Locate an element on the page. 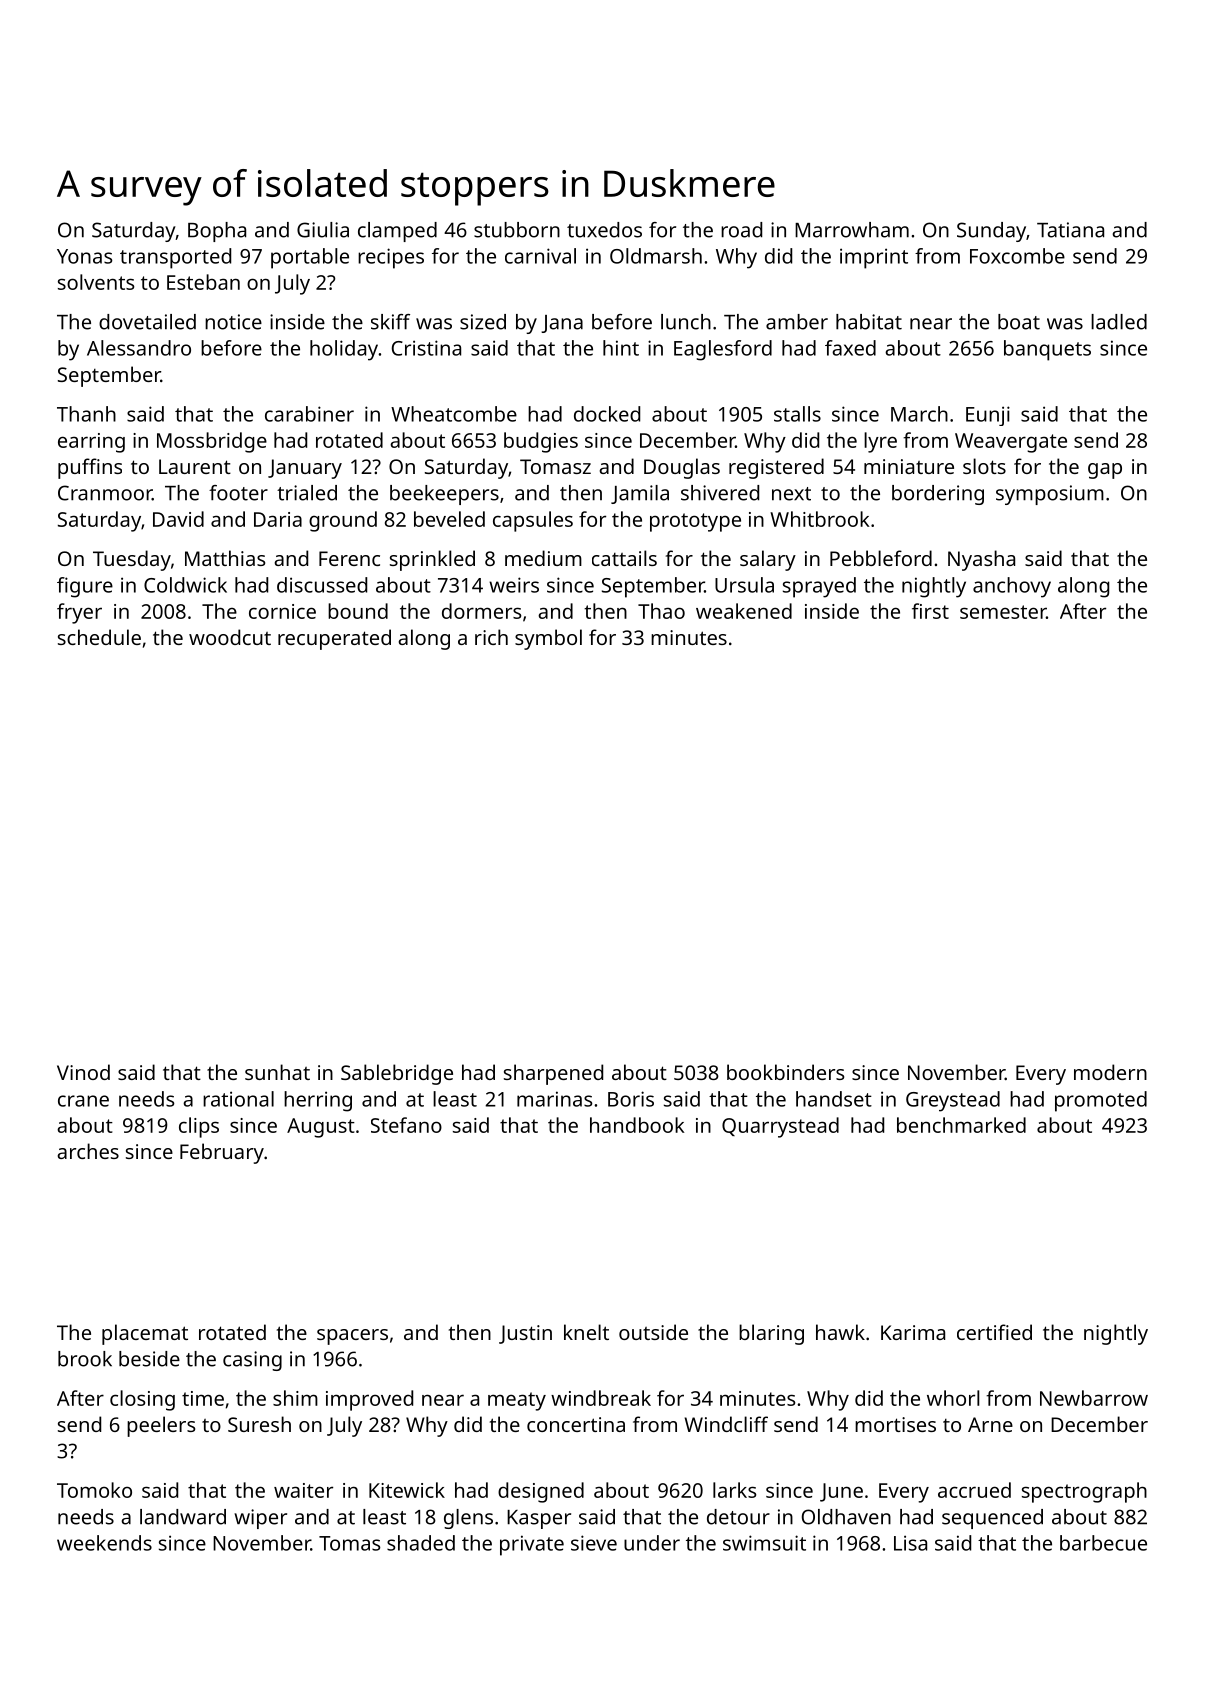 Image resolution: width=1205 pixels, height=1704 pixels. sharpened is located at coordinates (553, 1074).
